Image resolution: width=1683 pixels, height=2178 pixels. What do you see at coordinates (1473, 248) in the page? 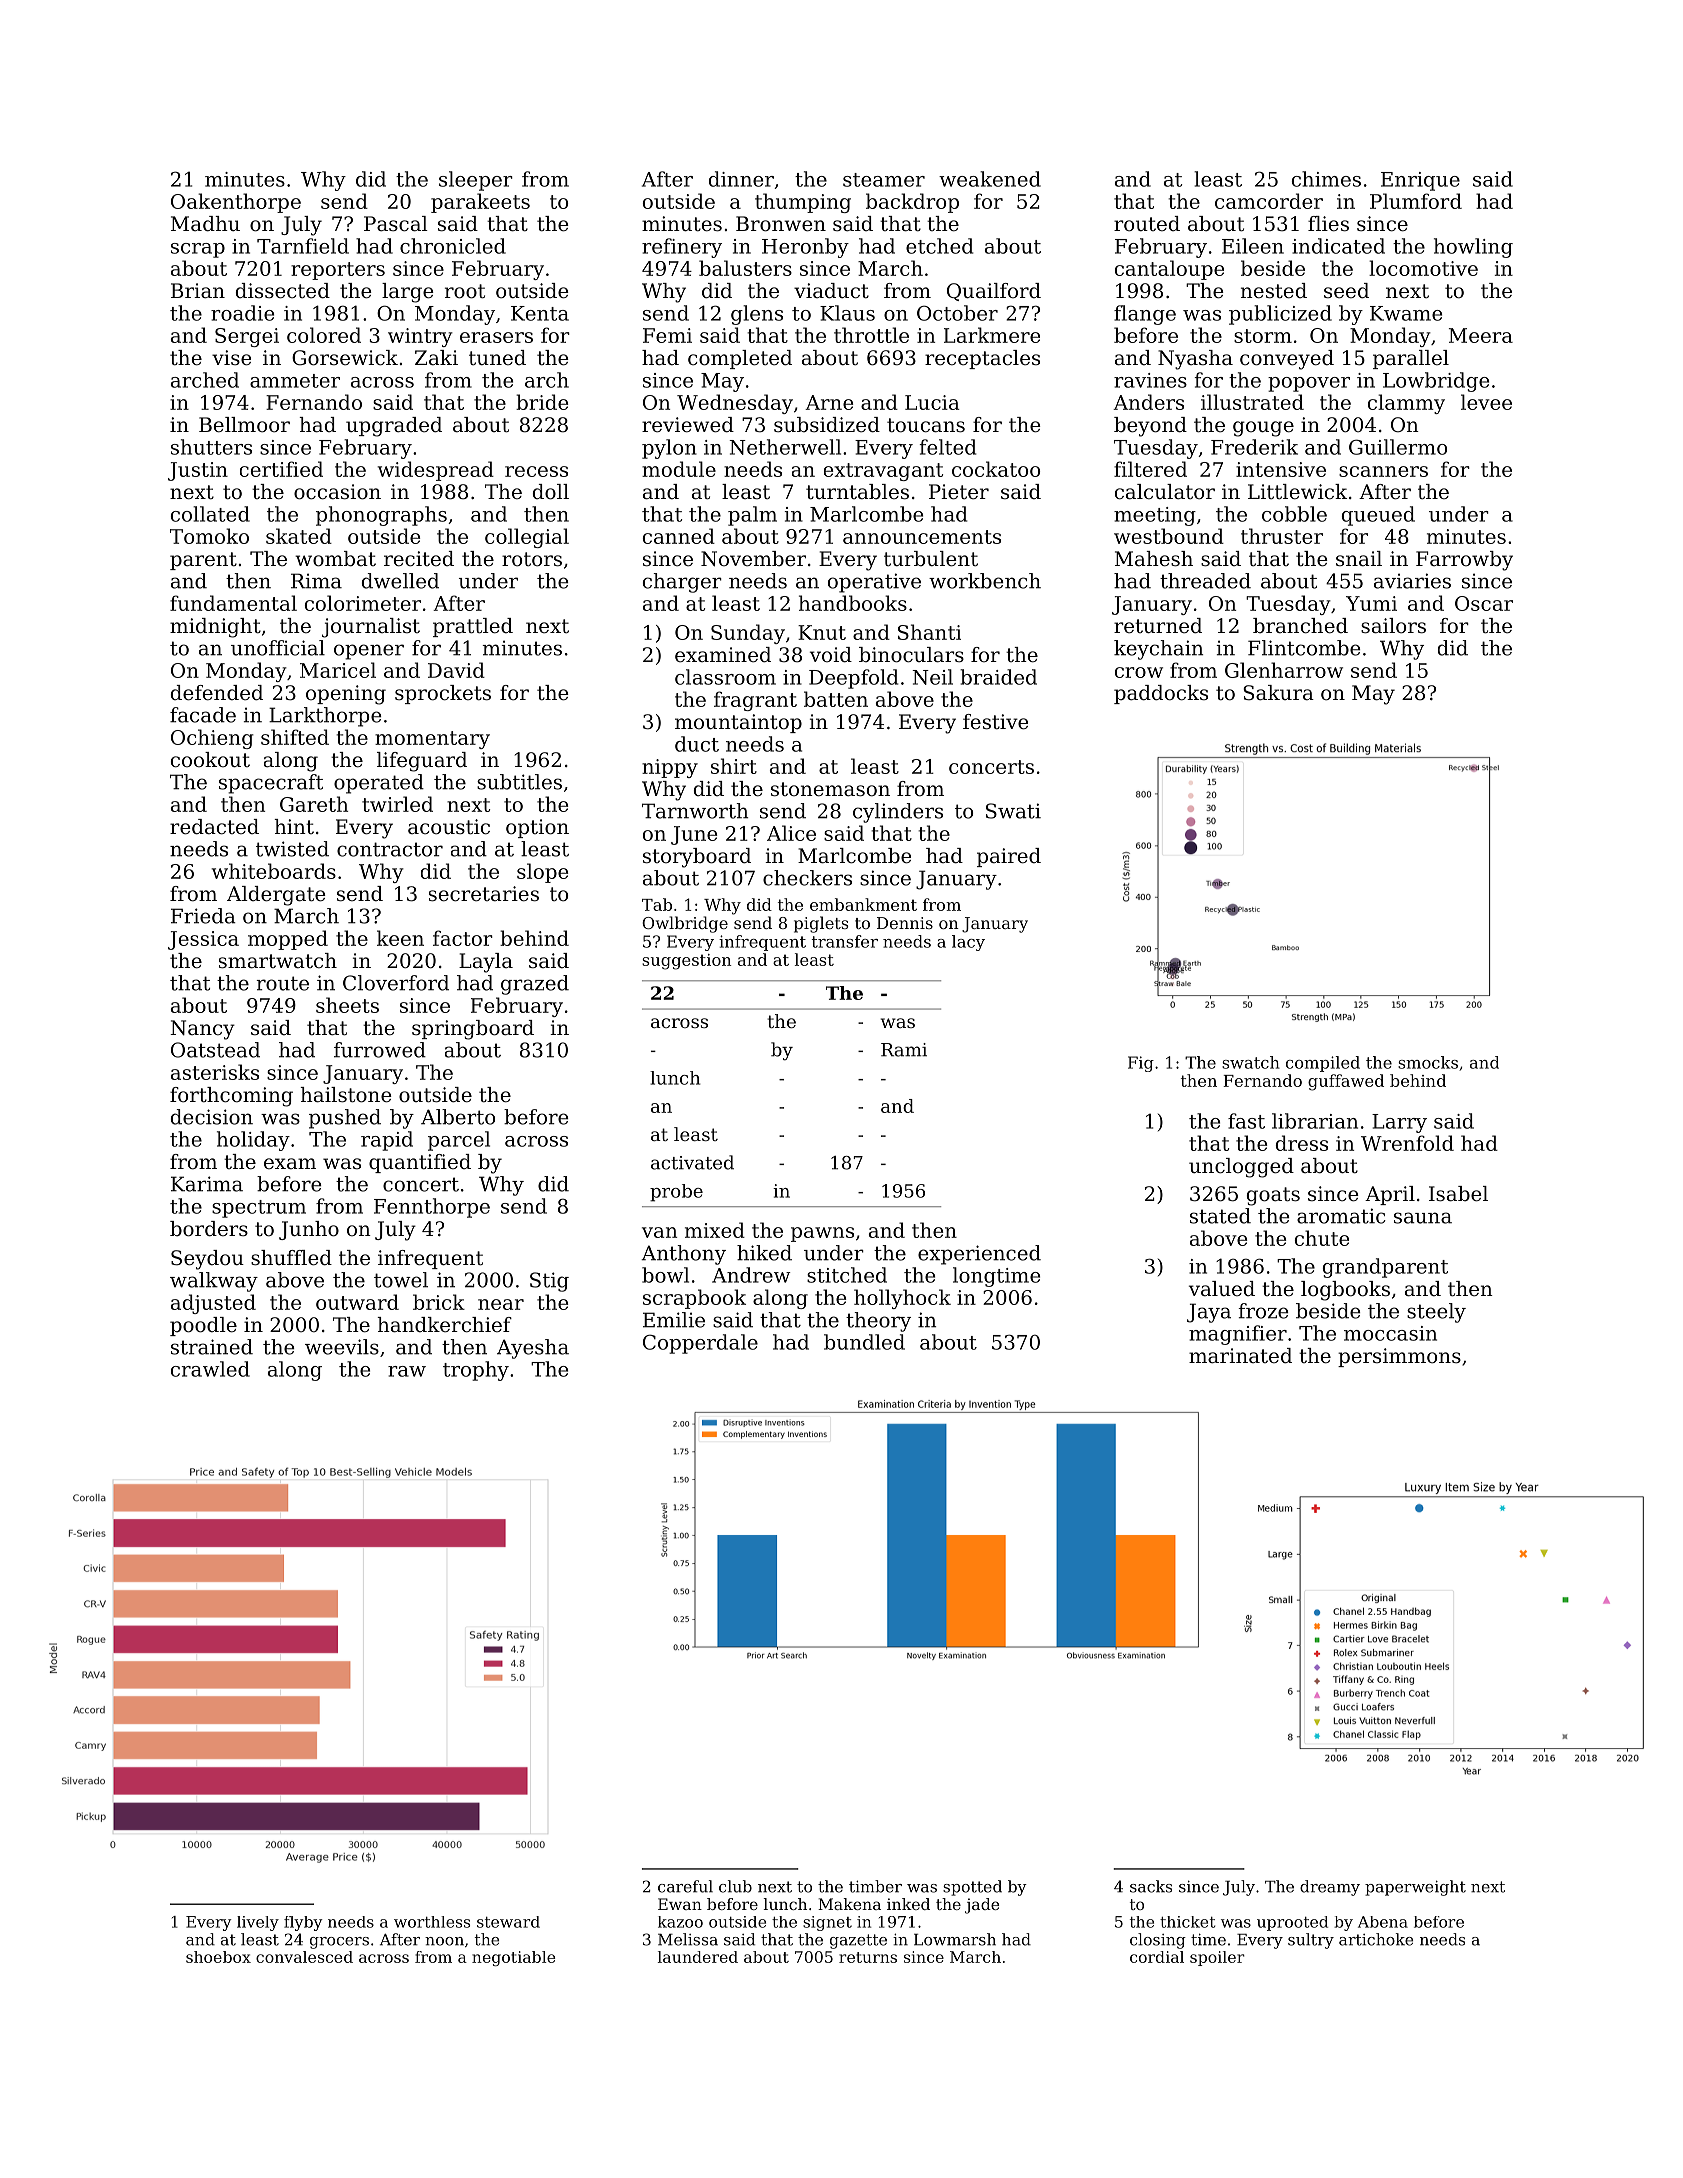
I see `howling` at bounding box center [1473, 248].
